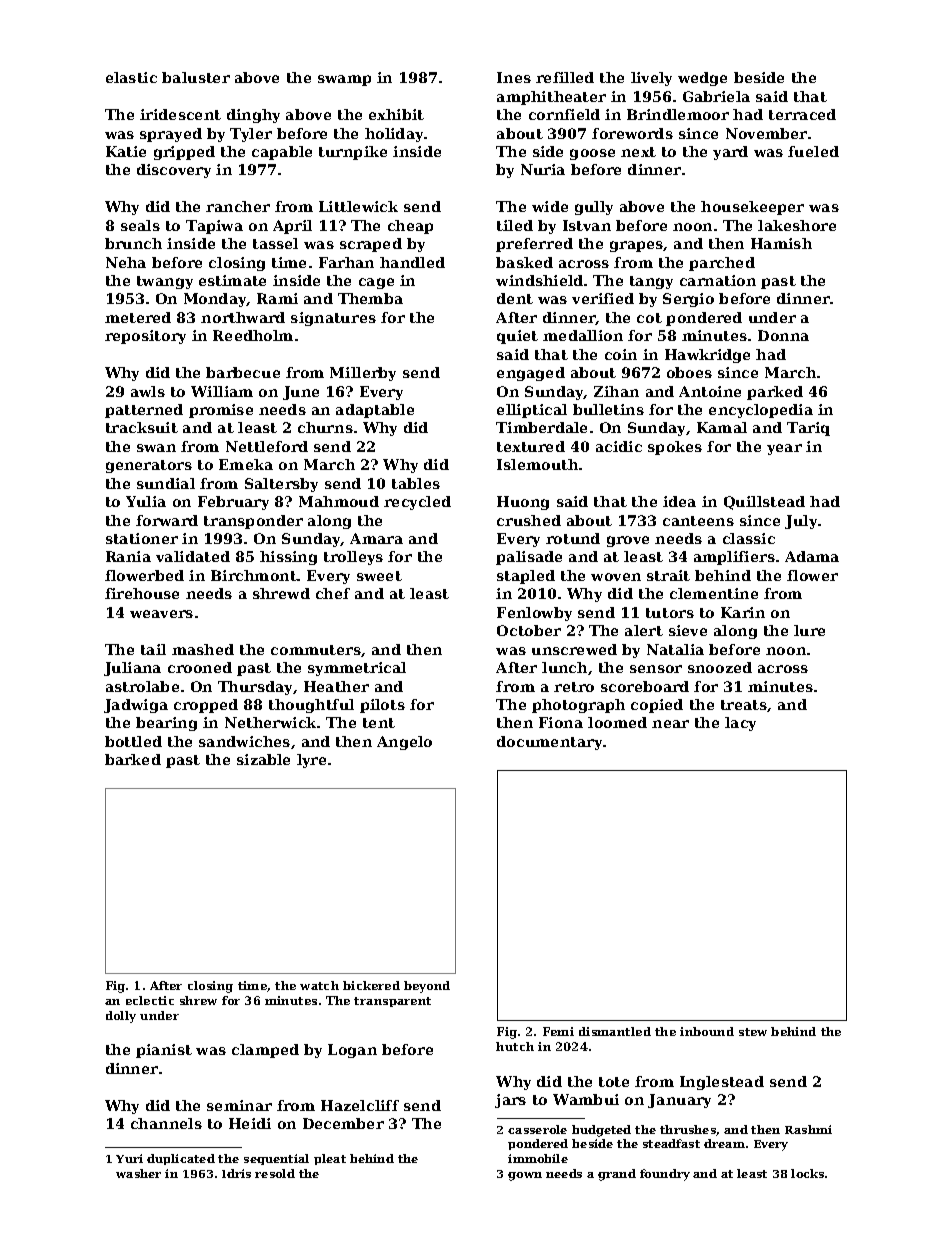 Image resolution: width=952 pixels, height=1233 pixels. I want to click on scoreboard, so click(645, 686).
